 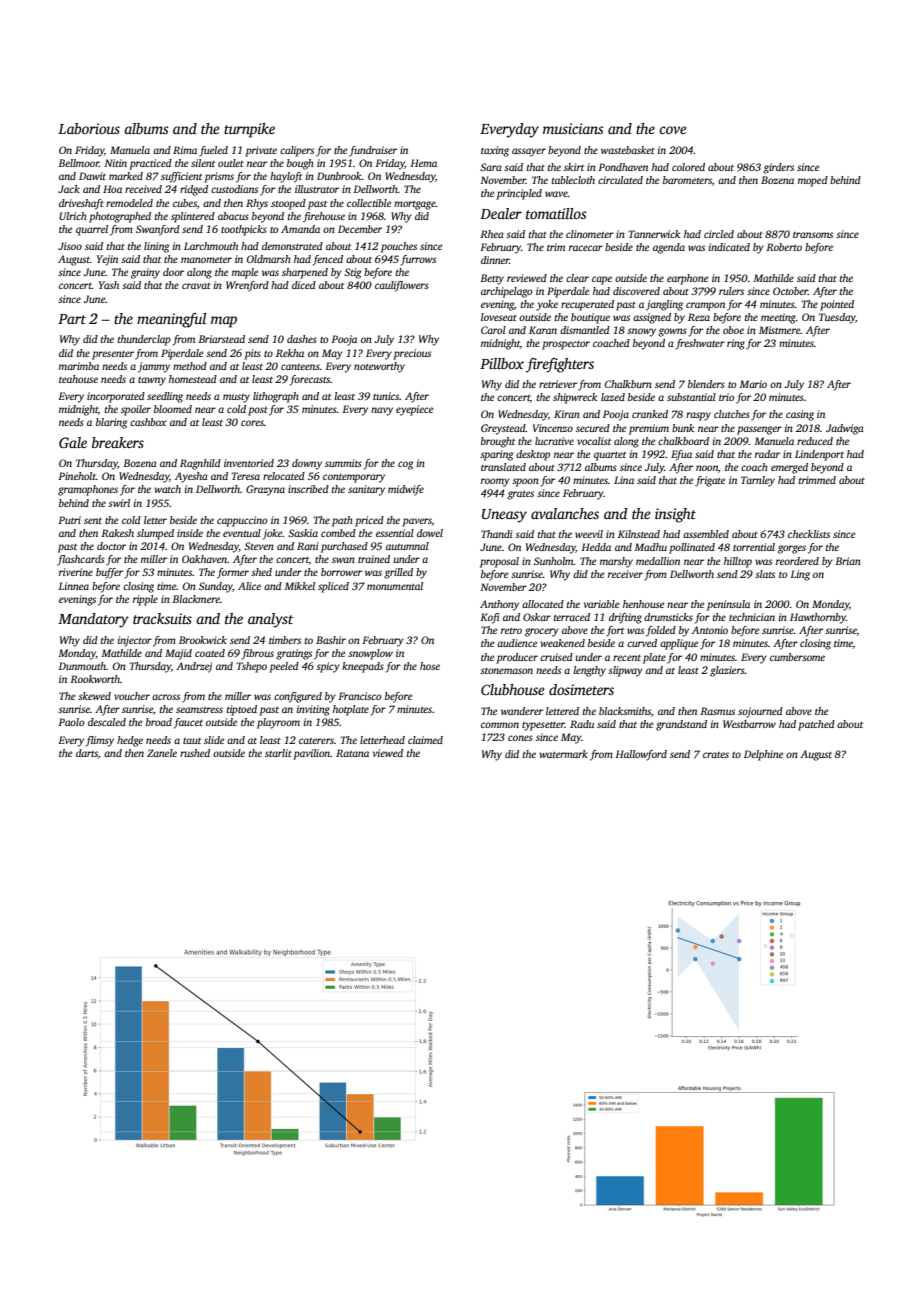 I want to click on wastebasket, so click(x=628, y=150).
